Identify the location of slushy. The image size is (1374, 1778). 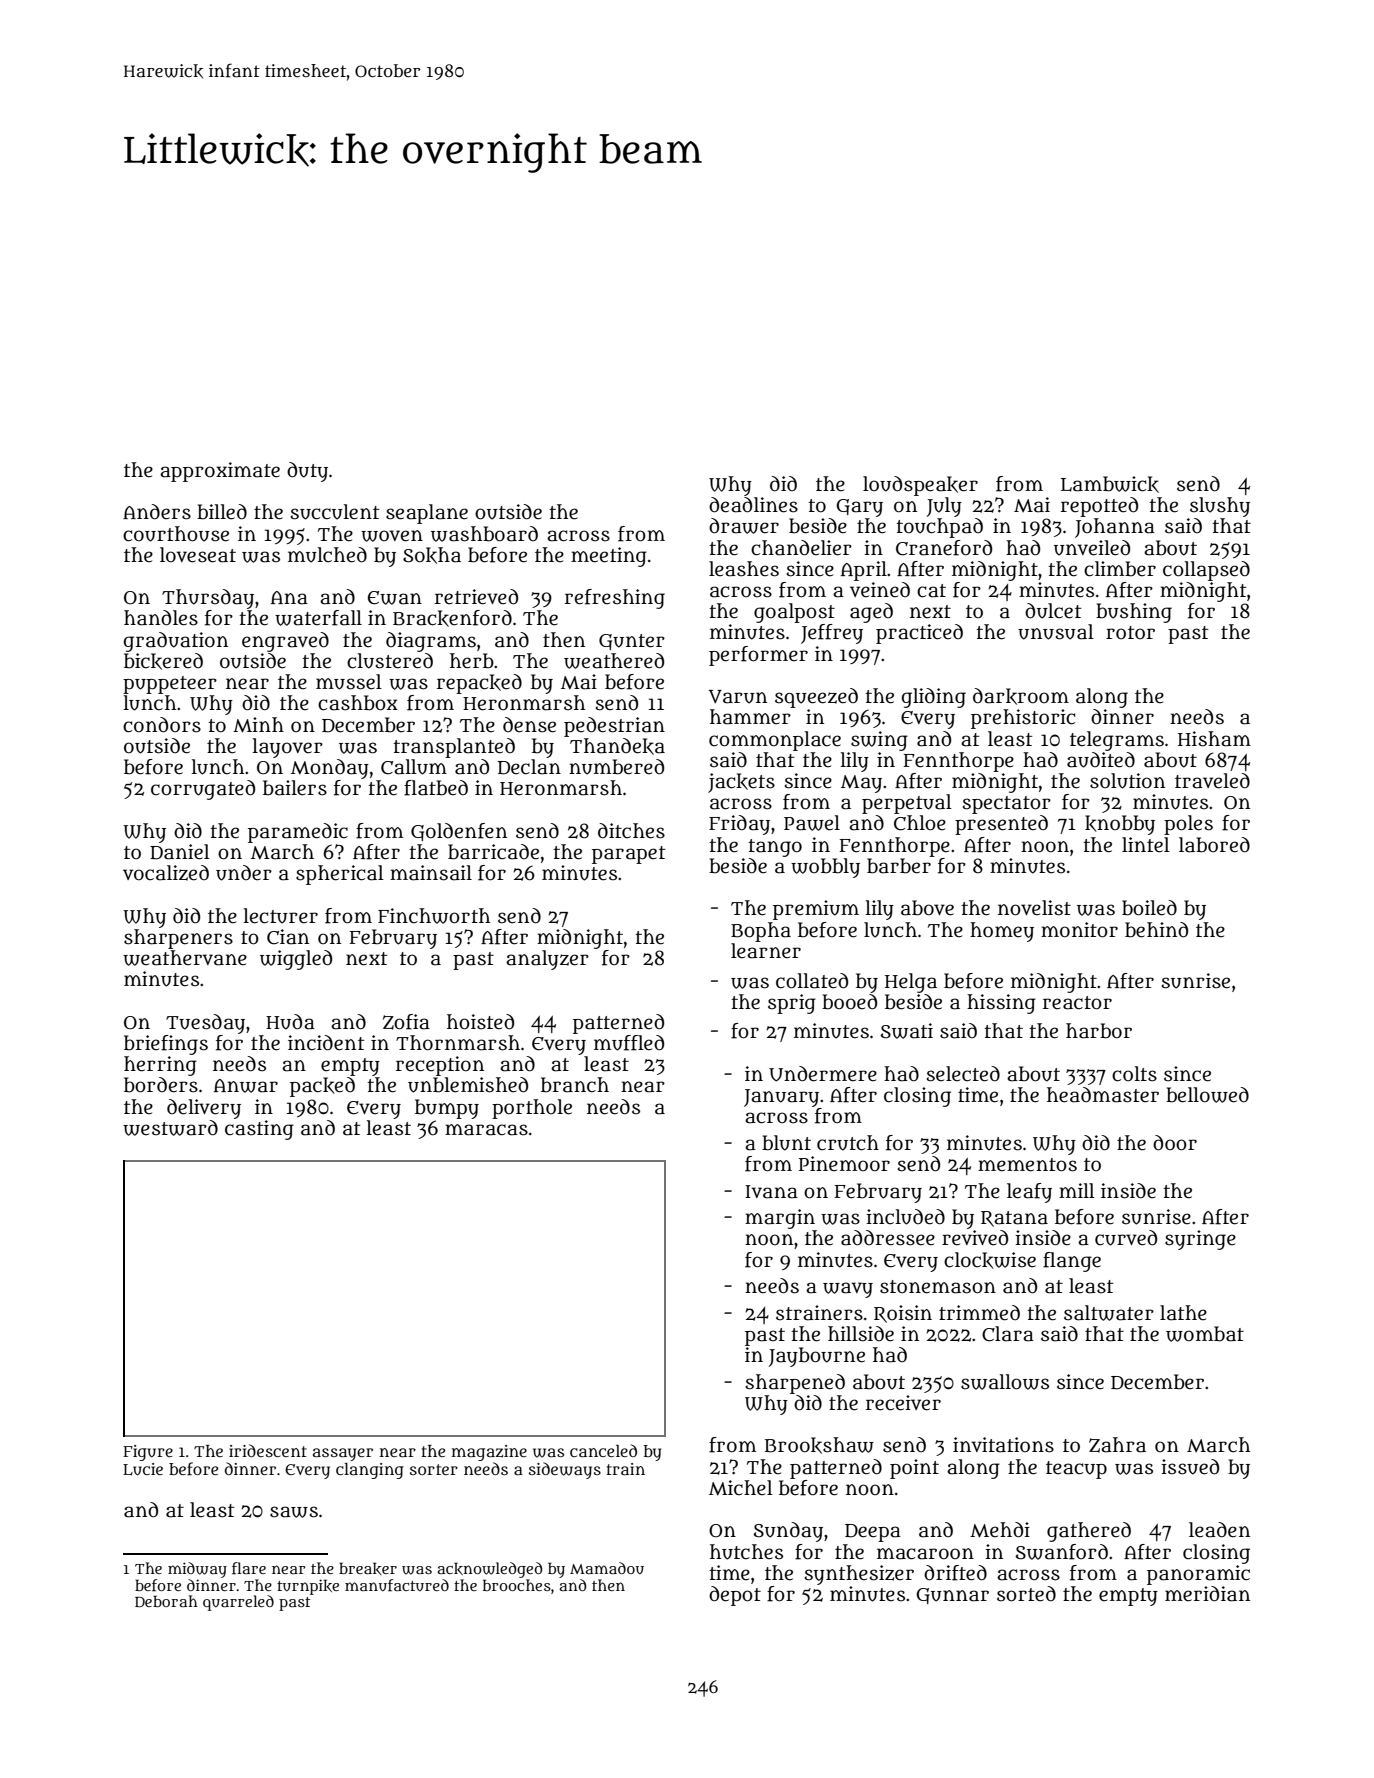
(1220, 507).
